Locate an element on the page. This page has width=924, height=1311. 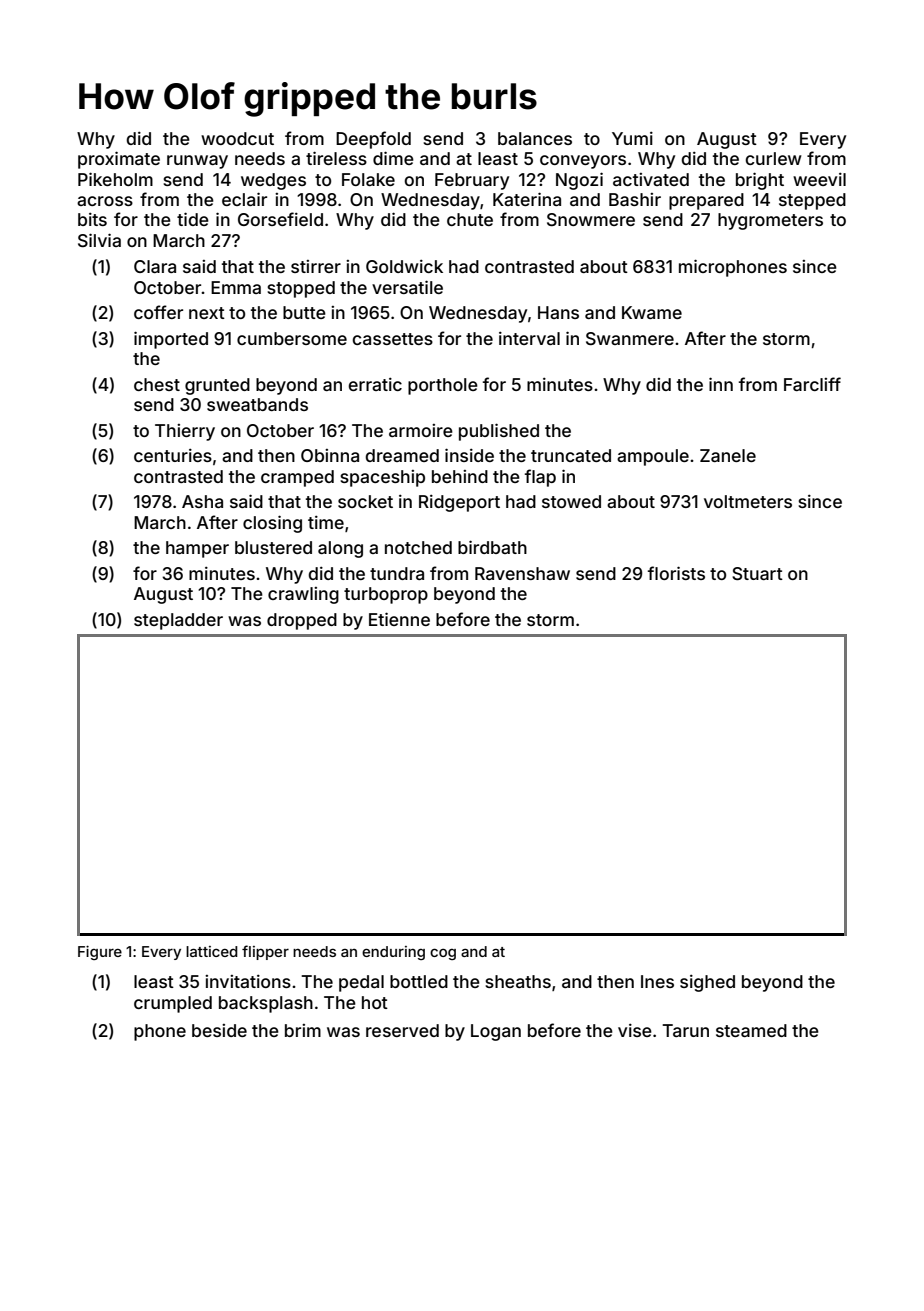
voltmeters is located at coordinates (748, 501).
